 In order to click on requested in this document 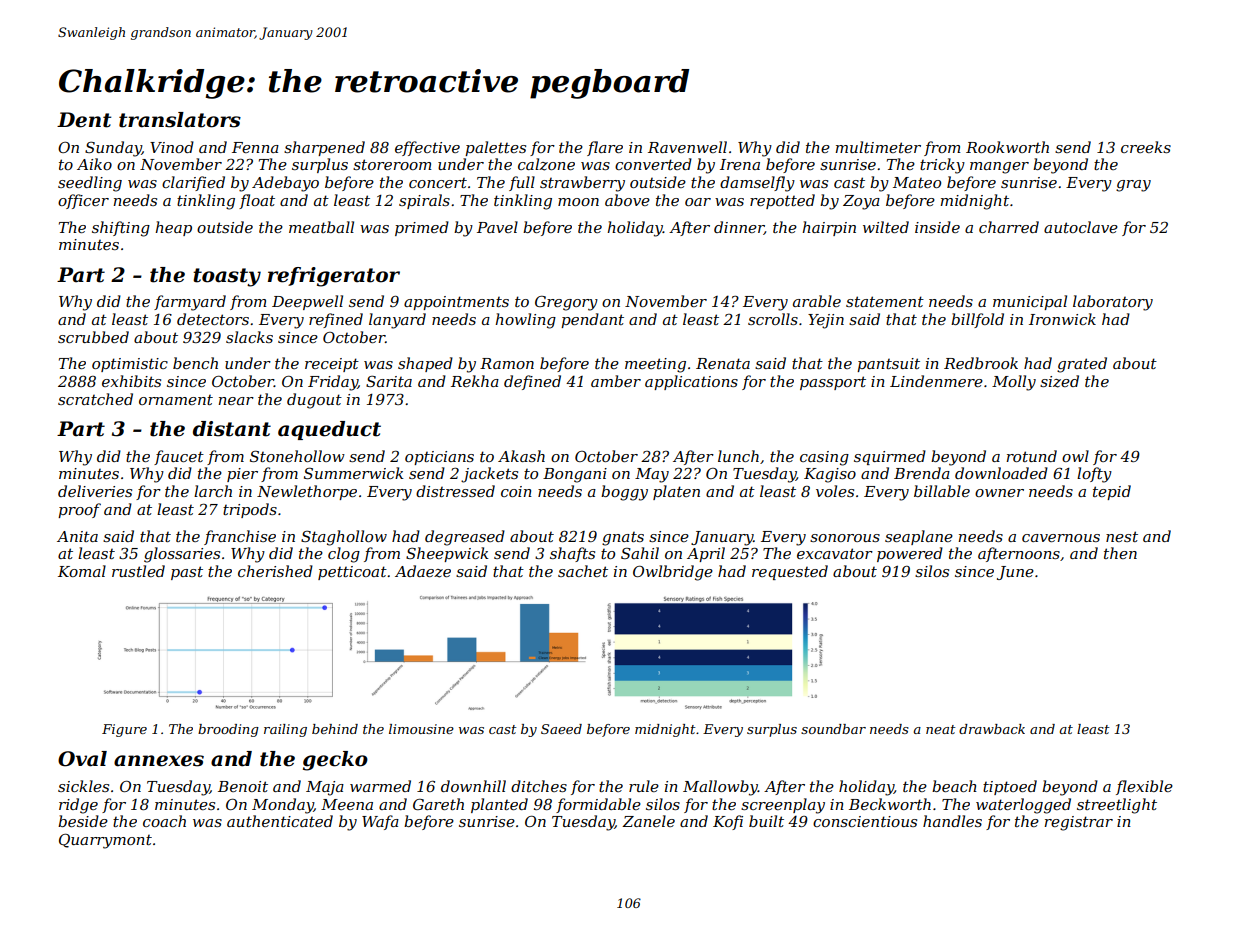, I will do `click(790, 572)`.
